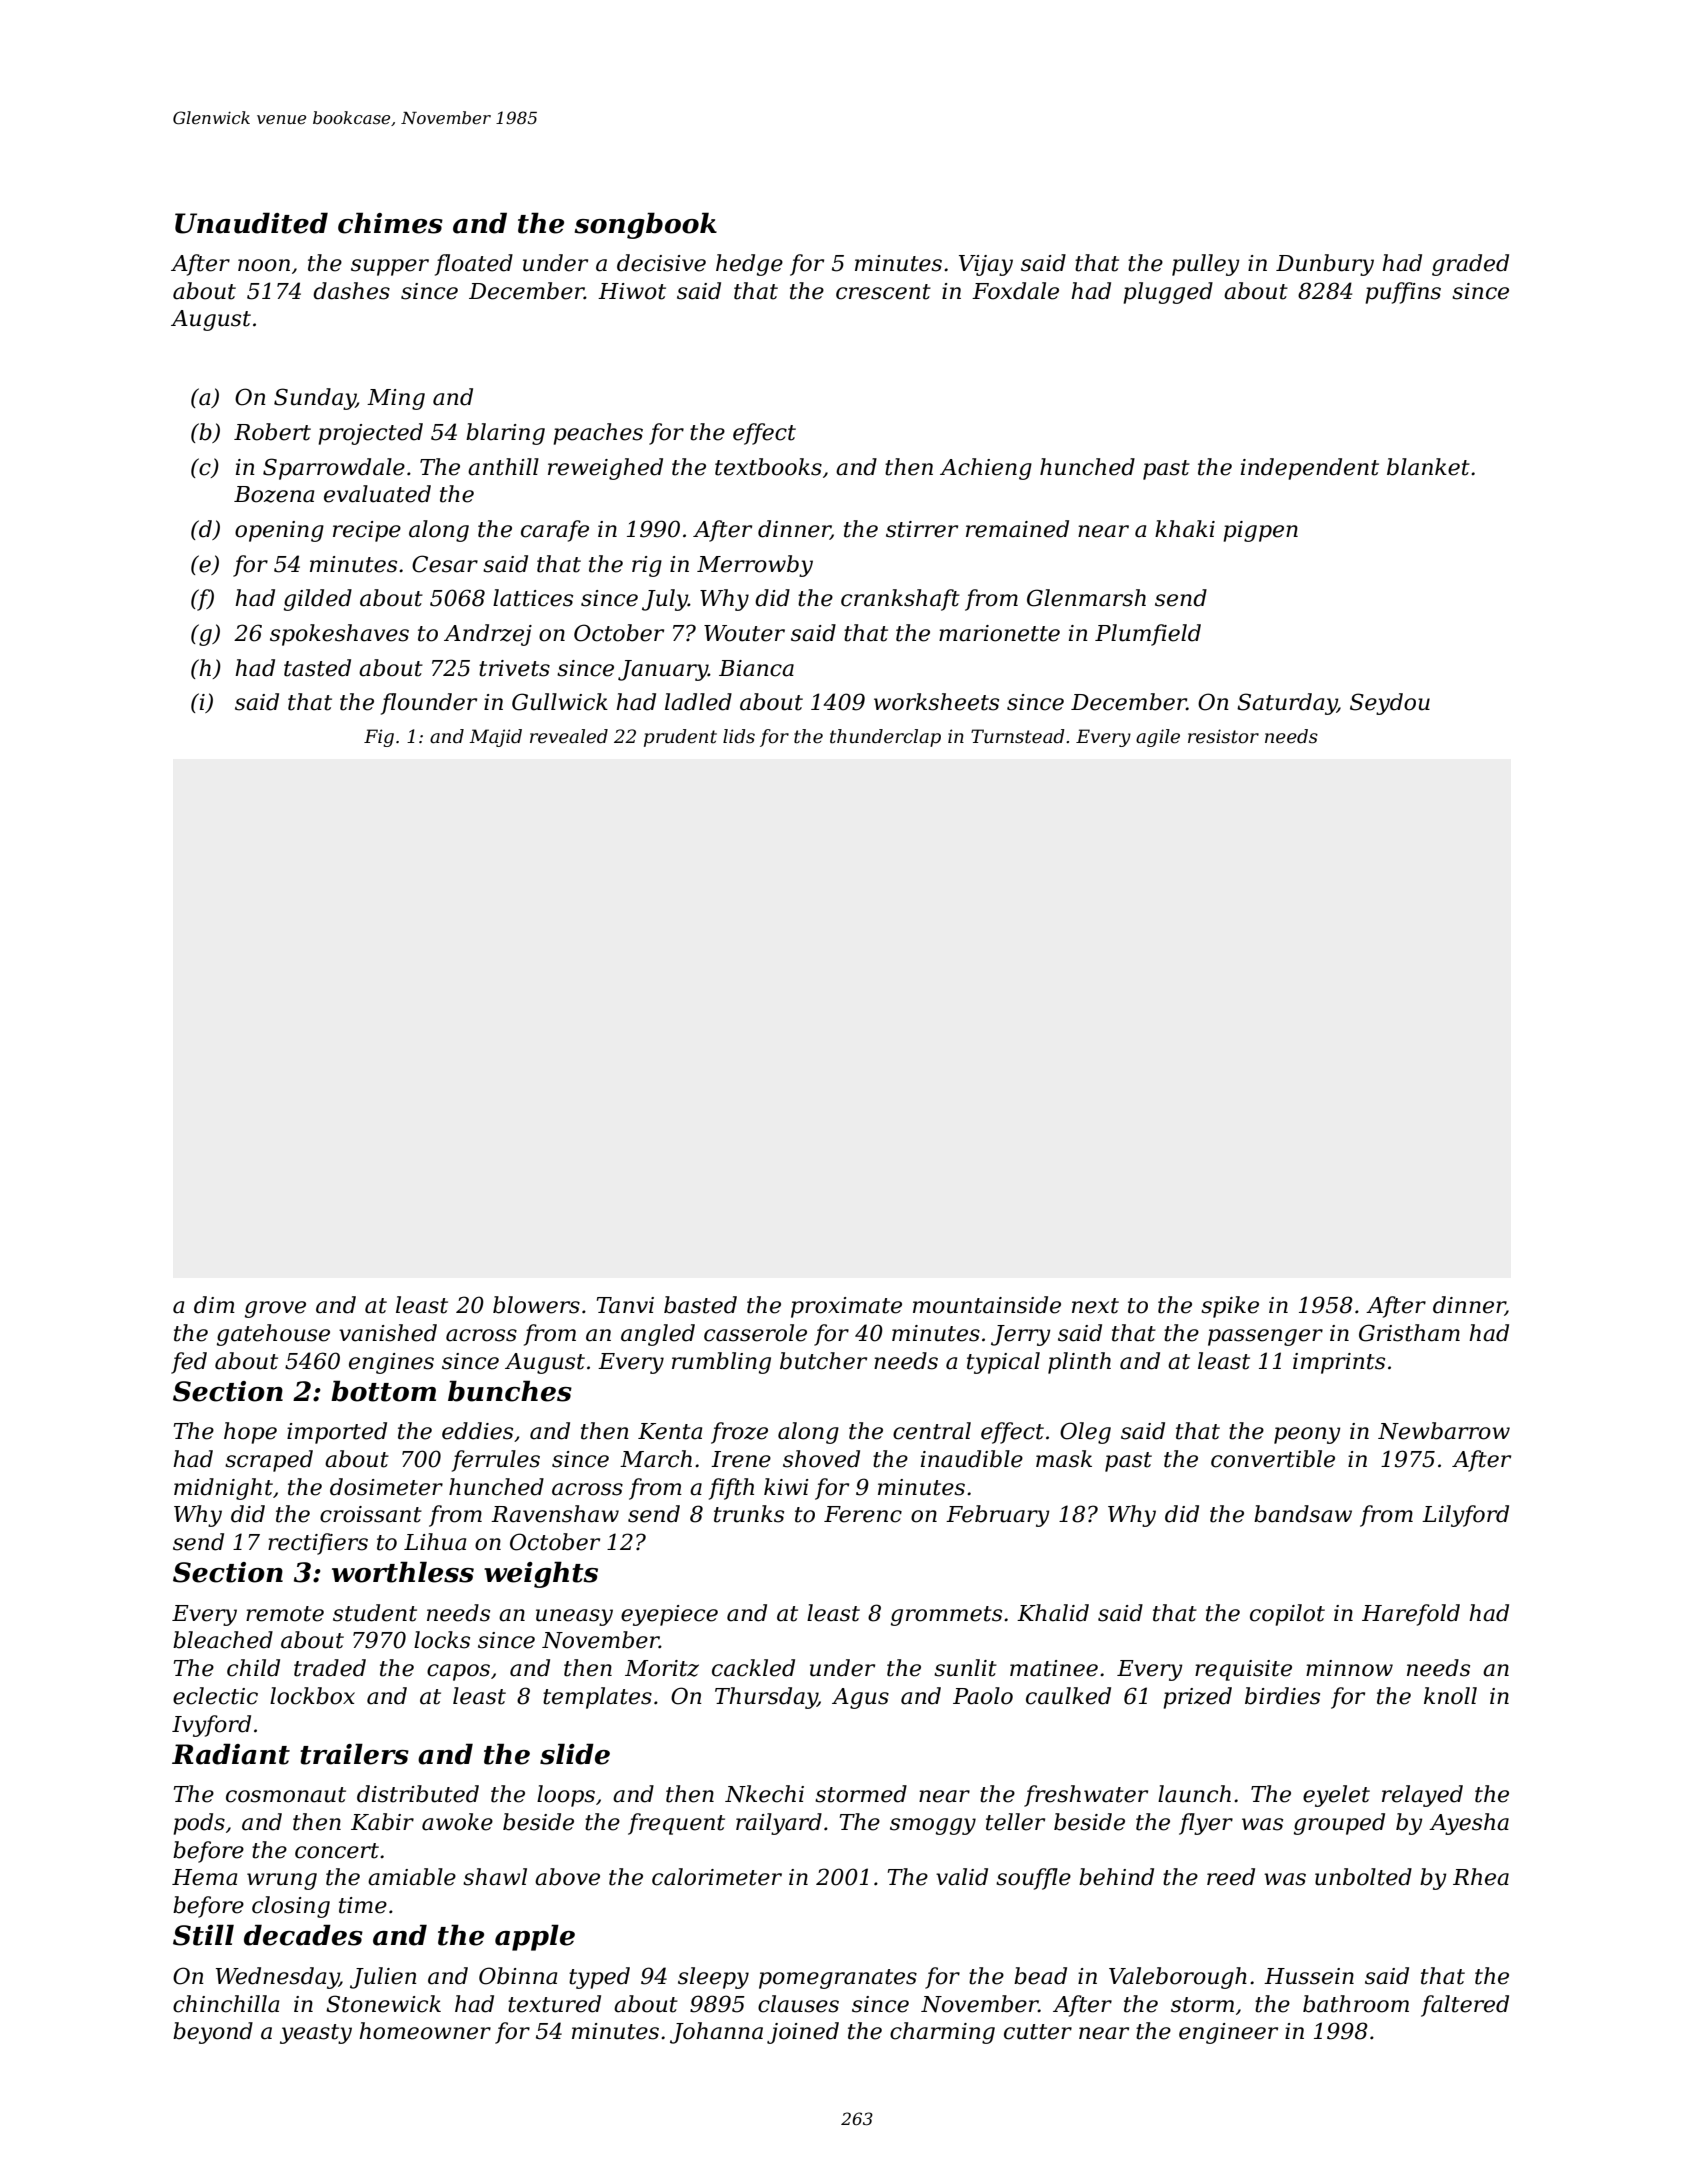 This page has width=1683, height=2178. I want to click on resistor, so click(1223, 736).
